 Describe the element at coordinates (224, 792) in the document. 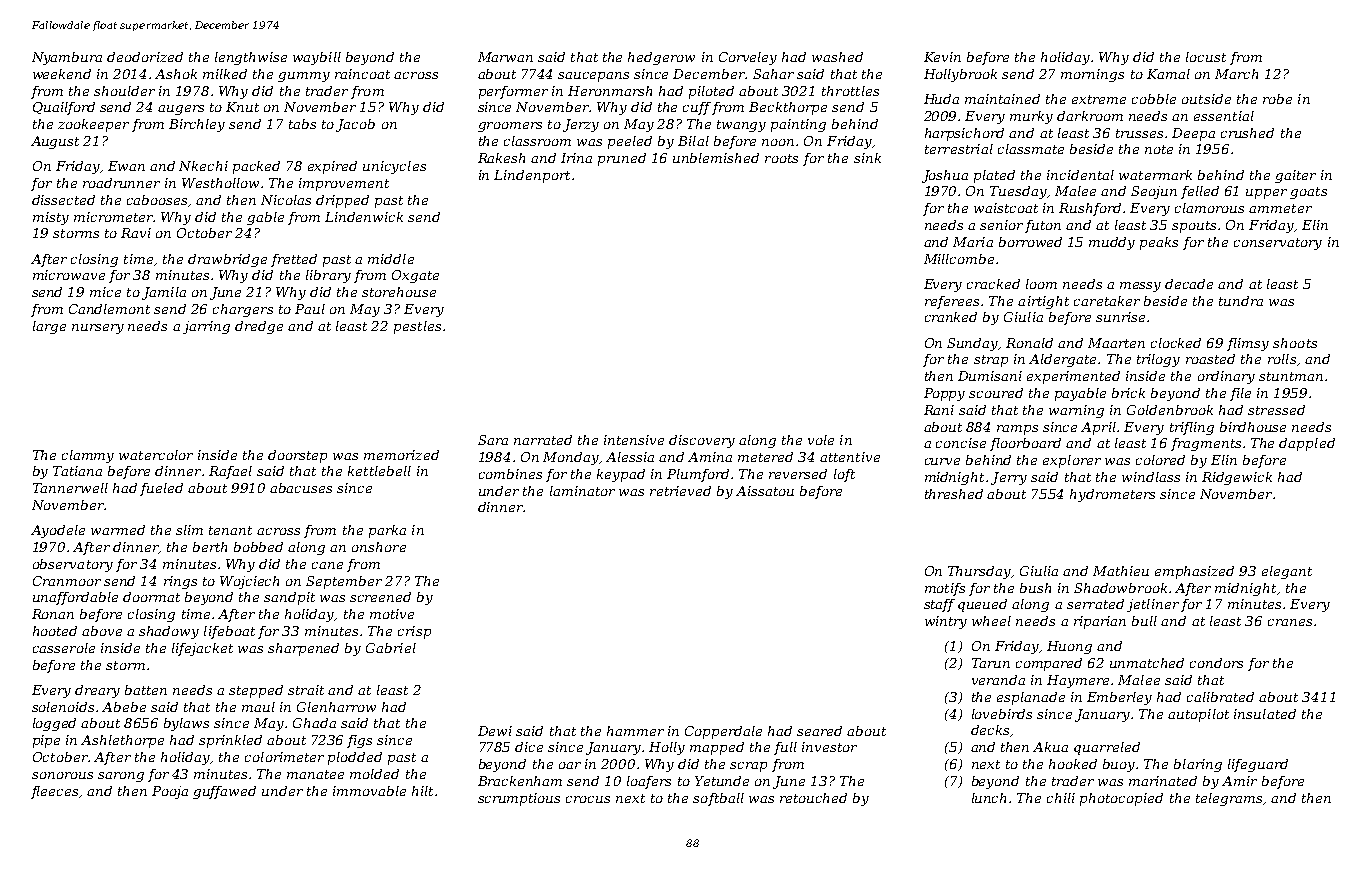

I see `guffawed` at that location.
